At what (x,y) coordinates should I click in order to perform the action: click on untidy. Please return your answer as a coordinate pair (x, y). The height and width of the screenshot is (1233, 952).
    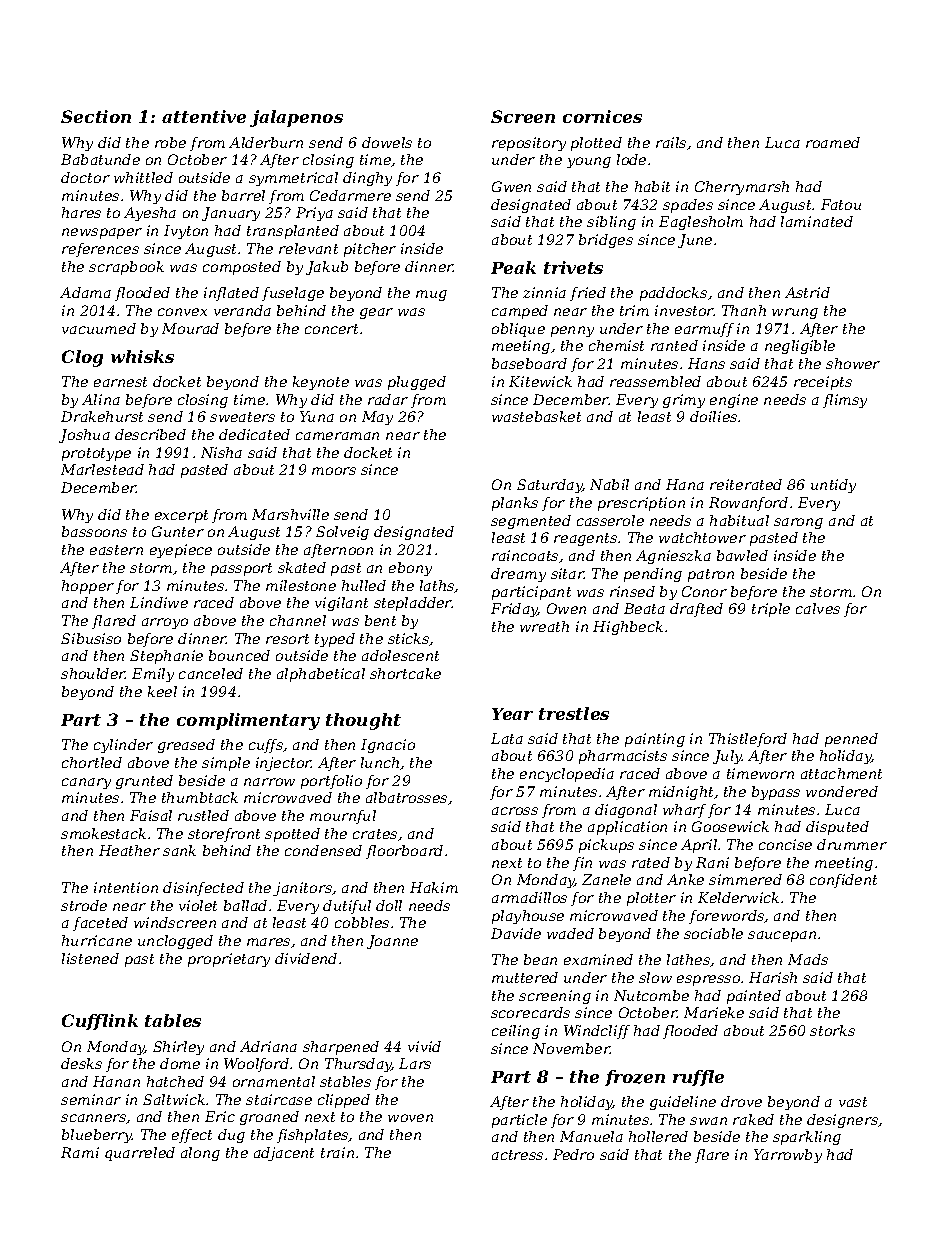
    Looking at the image, I should click on (833, 486).
